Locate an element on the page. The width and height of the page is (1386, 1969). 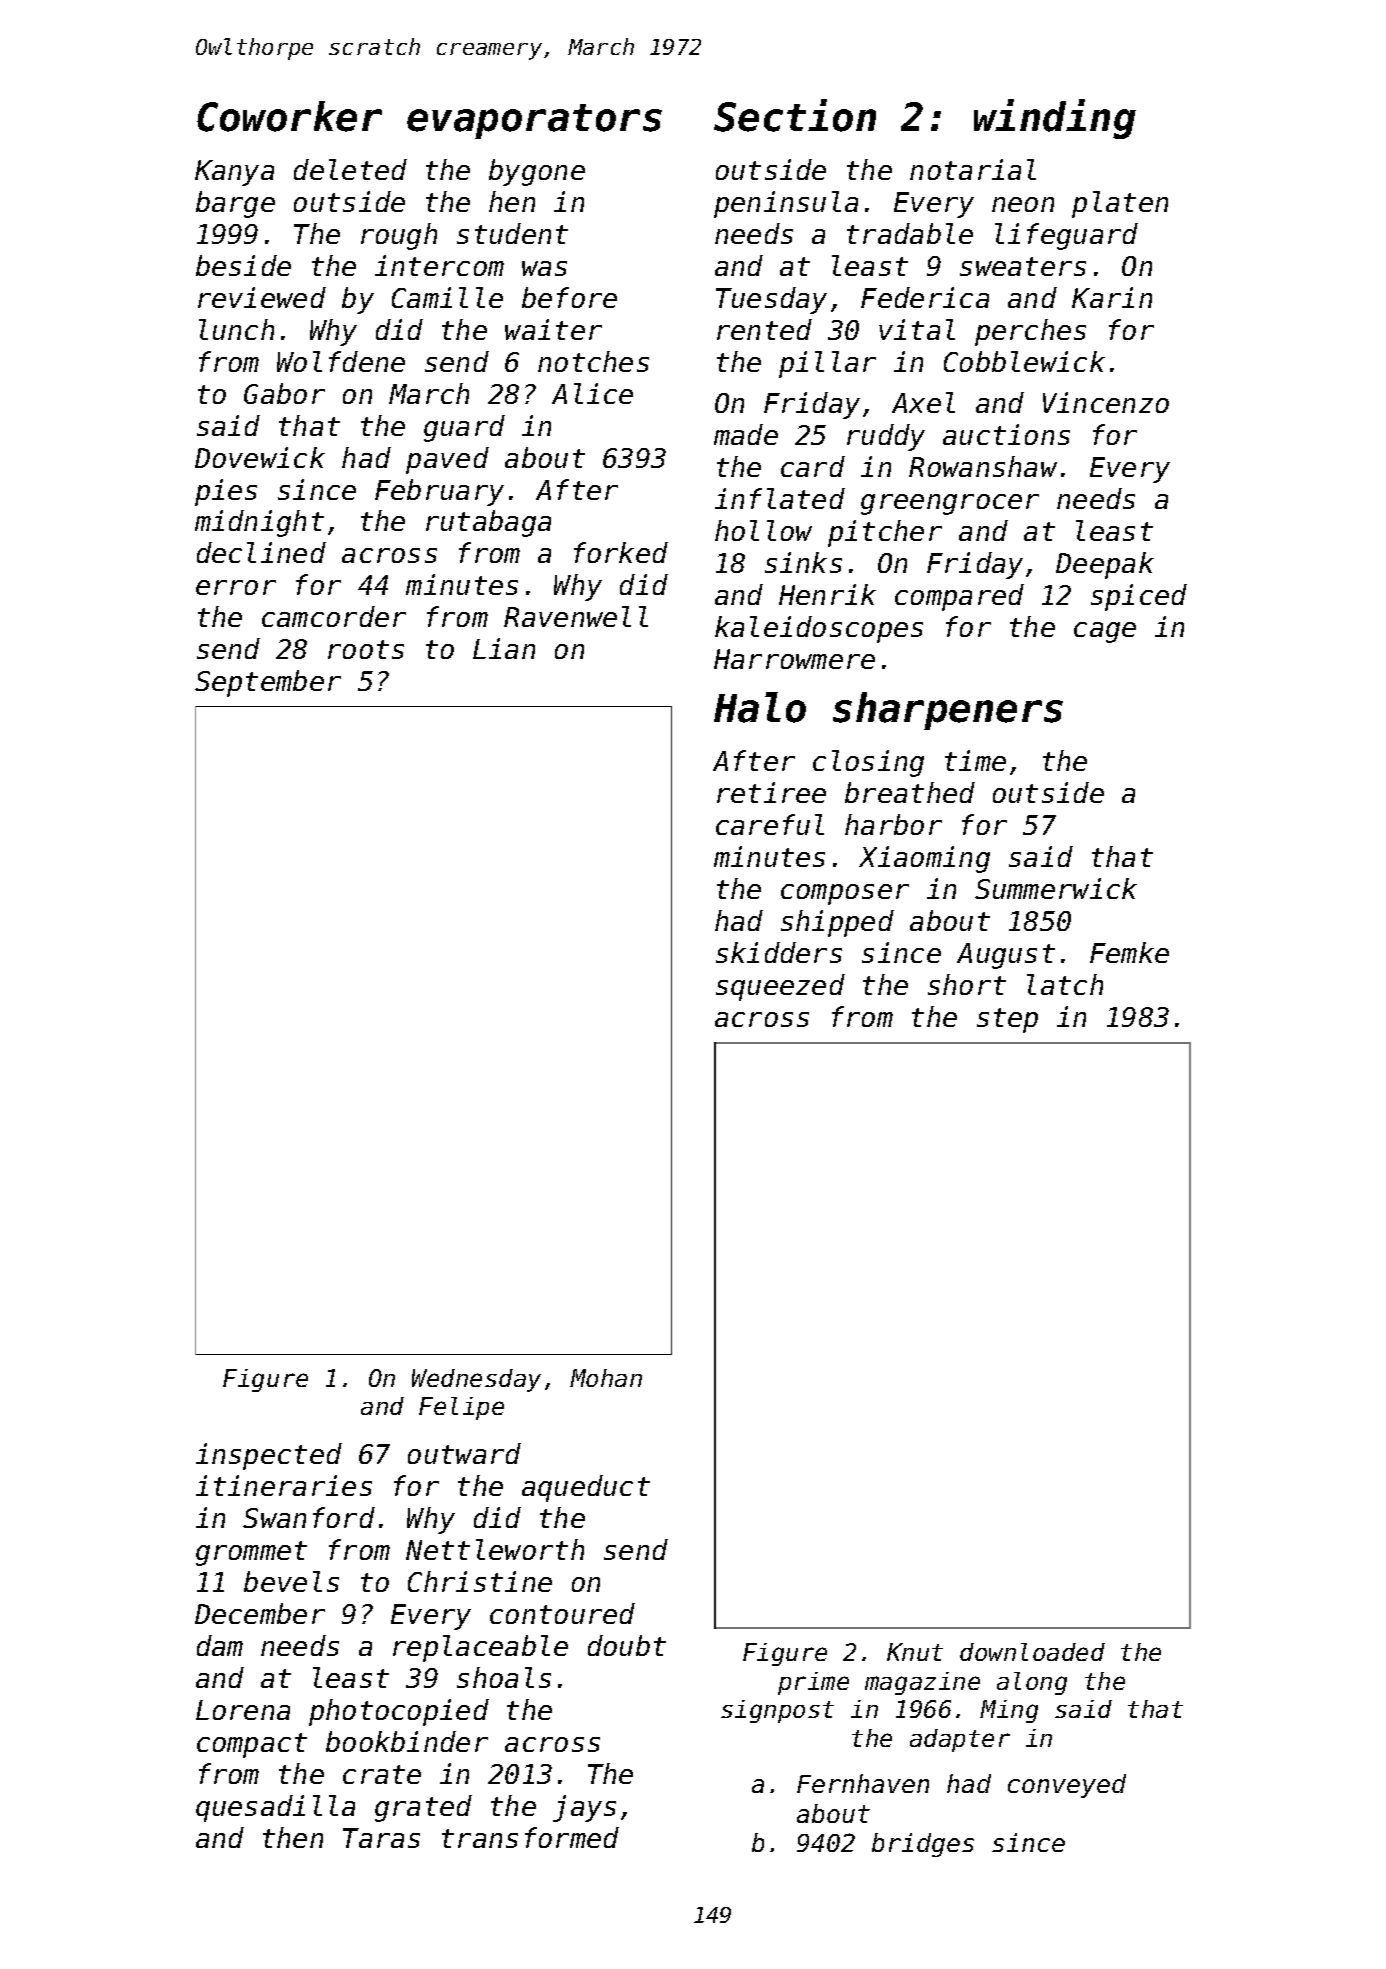
jays is located at coordinates (584, 1808).
